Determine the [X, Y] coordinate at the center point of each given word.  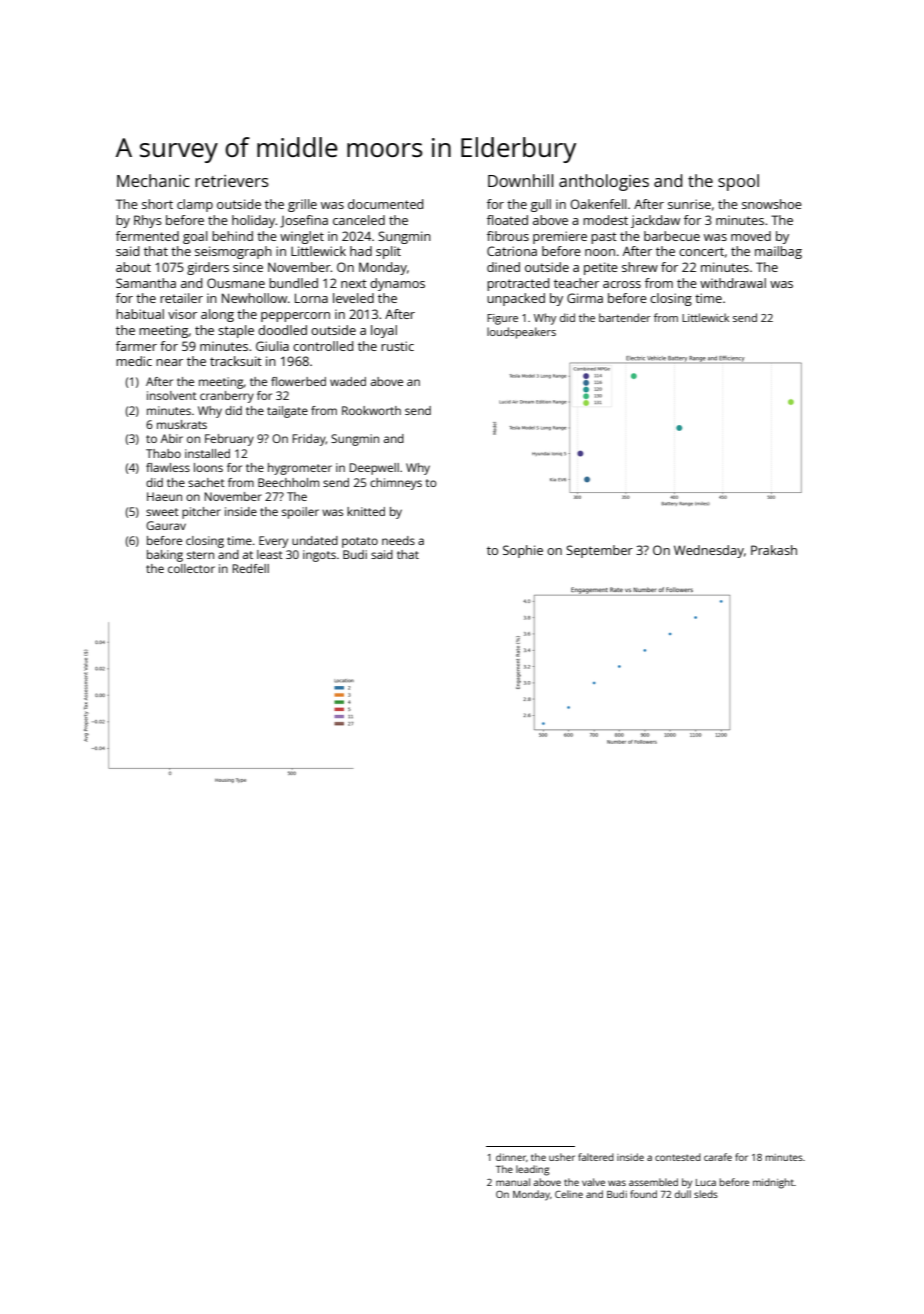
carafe [718, 1157]
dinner [511, 1157]
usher [562, 1157]
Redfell [250, 568]
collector [191, 568]
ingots [319, 556]
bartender [625, 317]
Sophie [523, 551]
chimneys [396, 484]
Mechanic [153, 180]
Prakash [774, 550]
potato [360, 542]
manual [513, 1182]
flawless [168, 467]
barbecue [672, 236]
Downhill [520, 180]
